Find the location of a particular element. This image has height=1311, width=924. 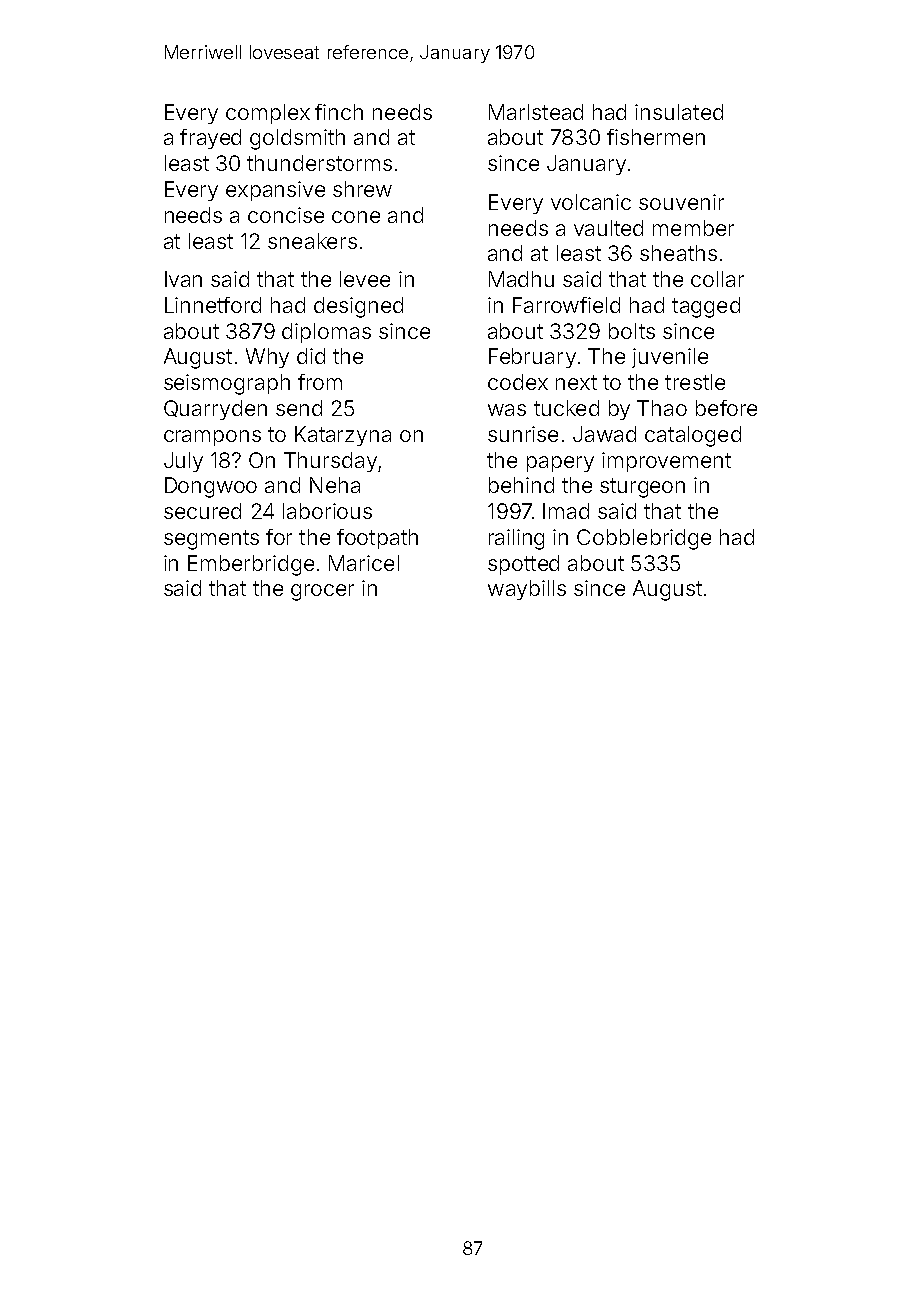

Emberbridge is located at coordinates (251, 565).
